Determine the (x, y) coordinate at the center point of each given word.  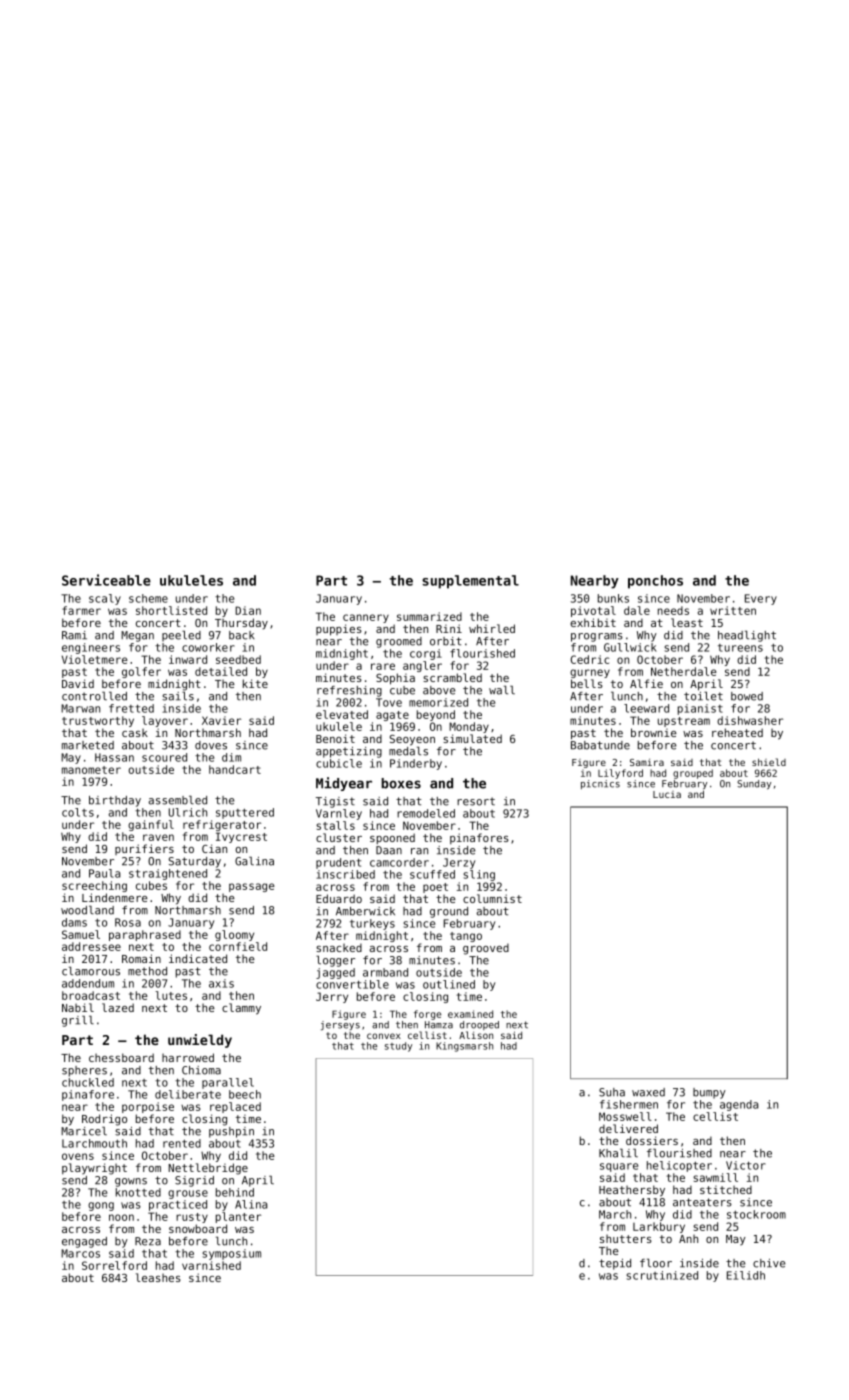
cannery (366, 618)
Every (761, 599)
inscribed (345, 874)
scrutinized (662, 1275)
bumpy (709, 1093)
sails (178, 696)
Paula (104, 873)
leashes (158, 1277)
